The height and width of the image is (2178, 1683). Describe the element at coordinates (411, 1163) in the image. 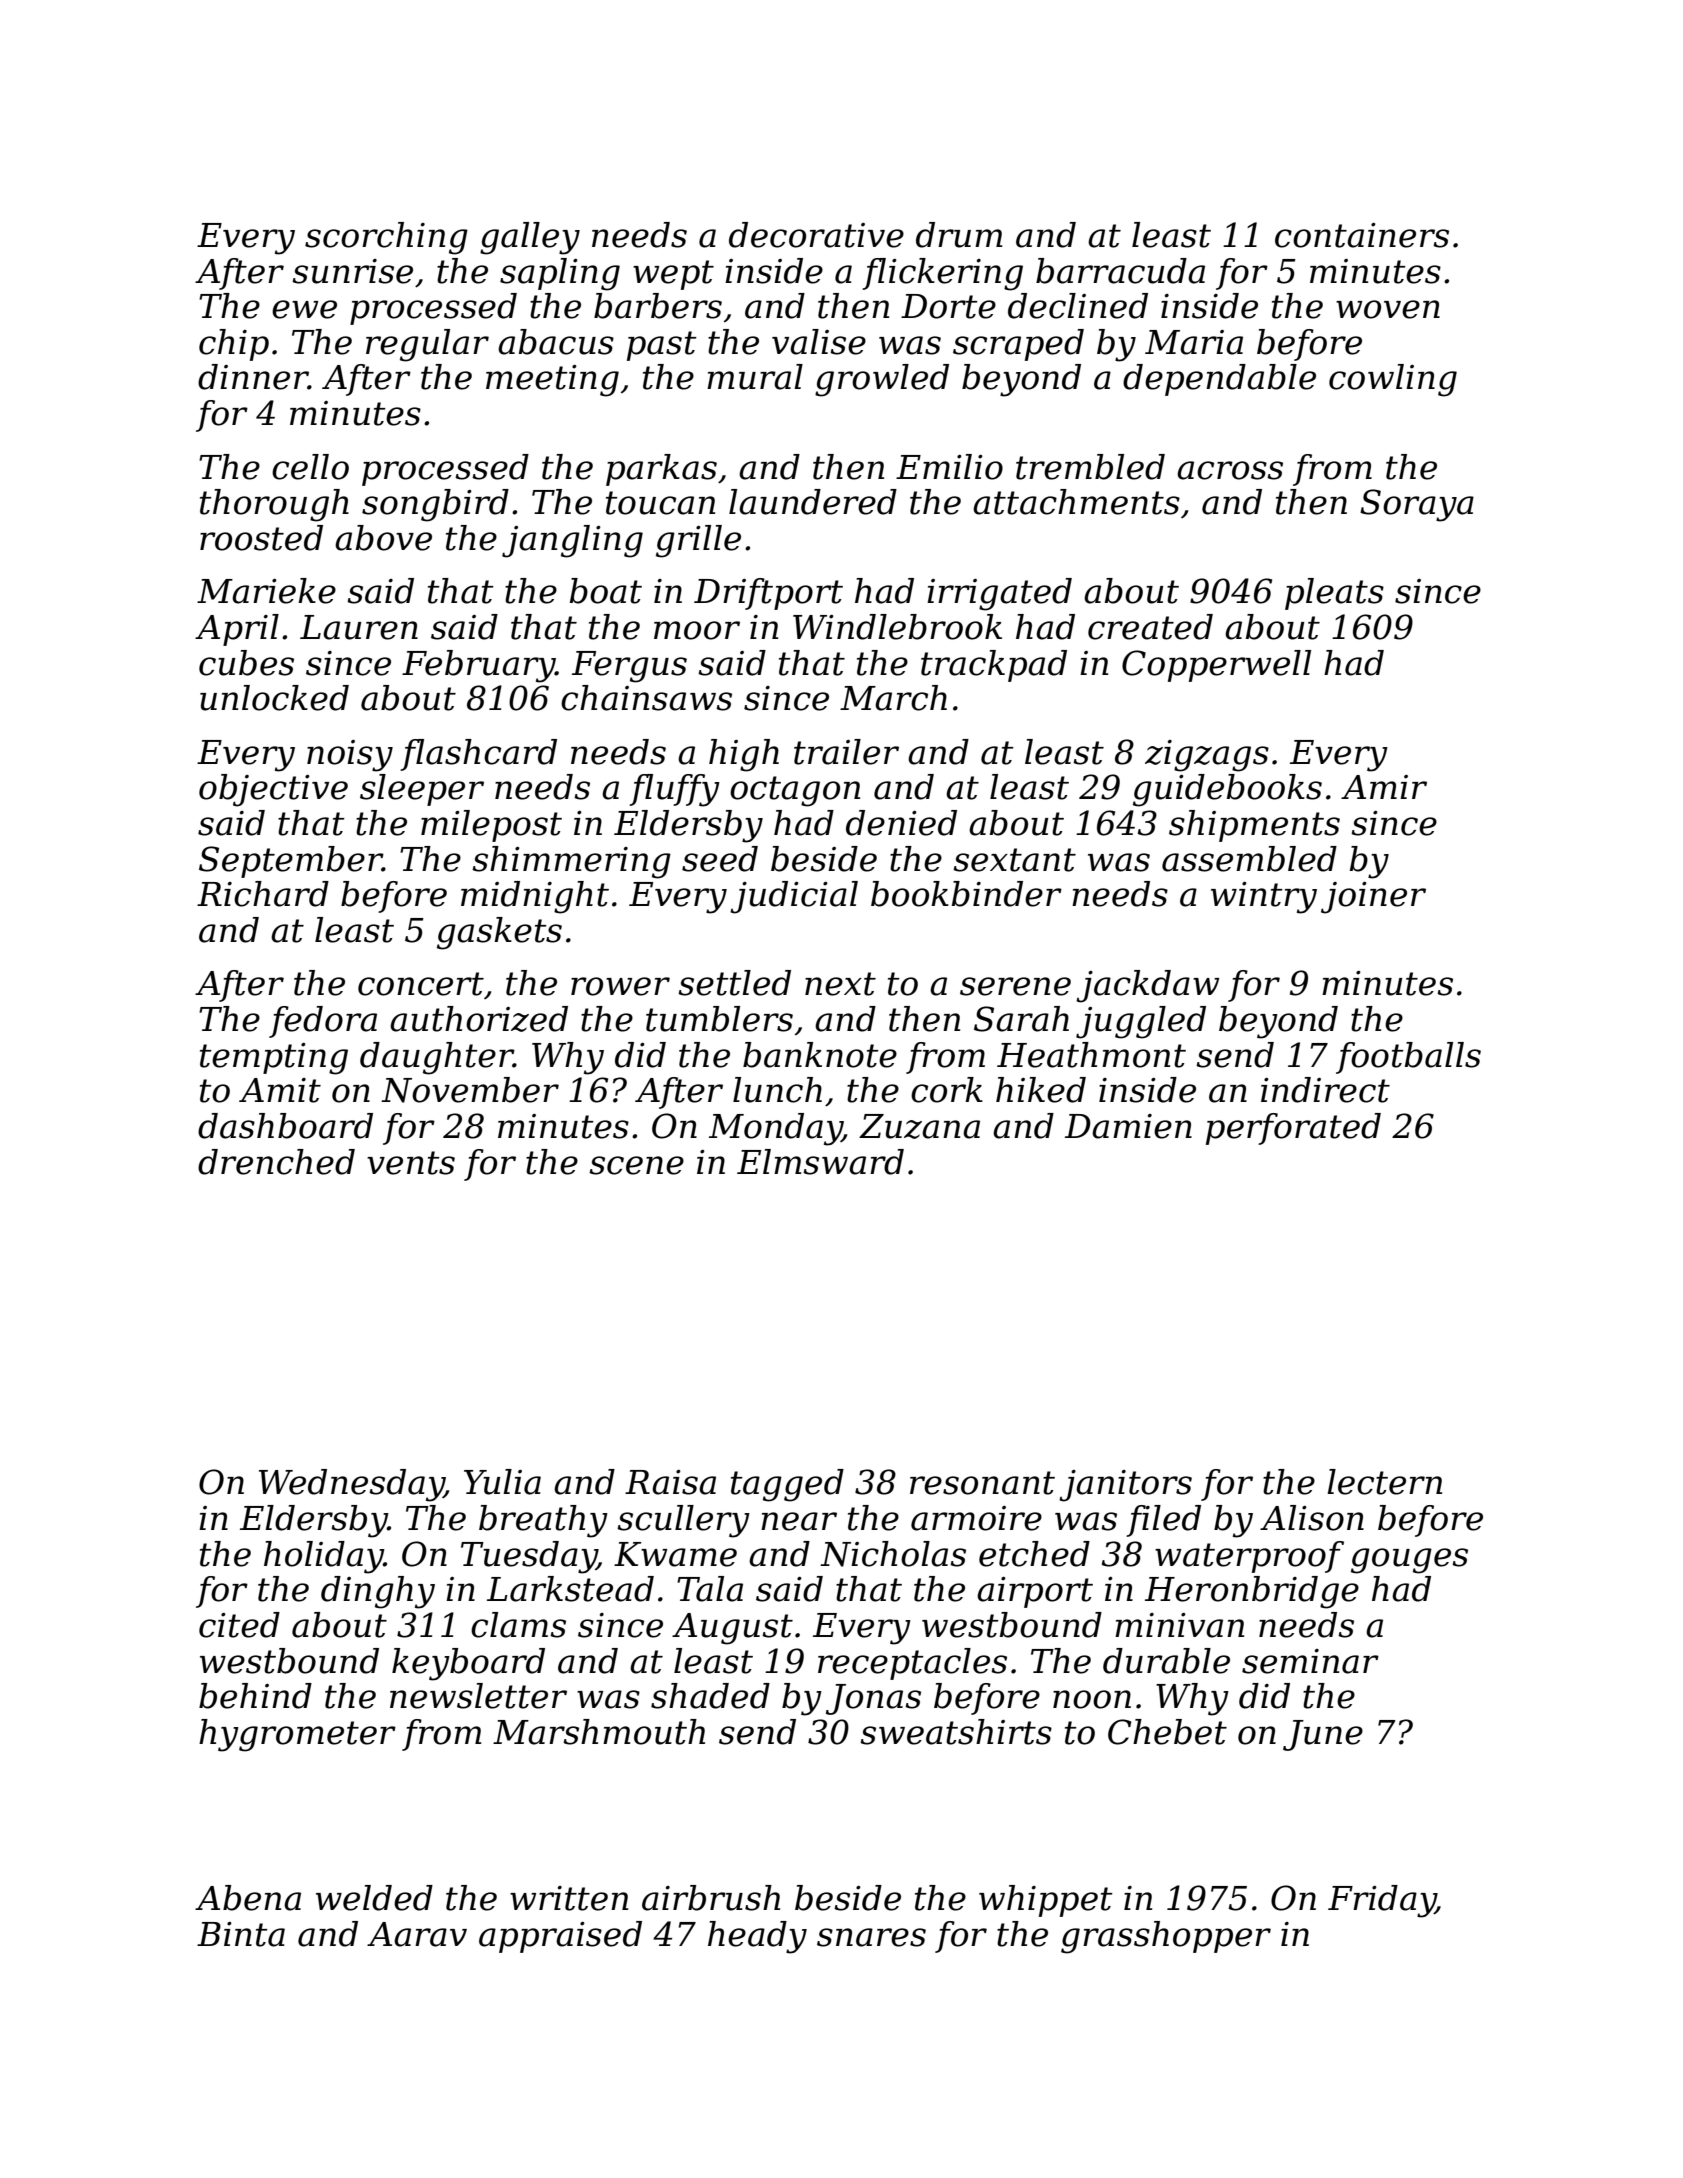

I see `vents` at that location.
